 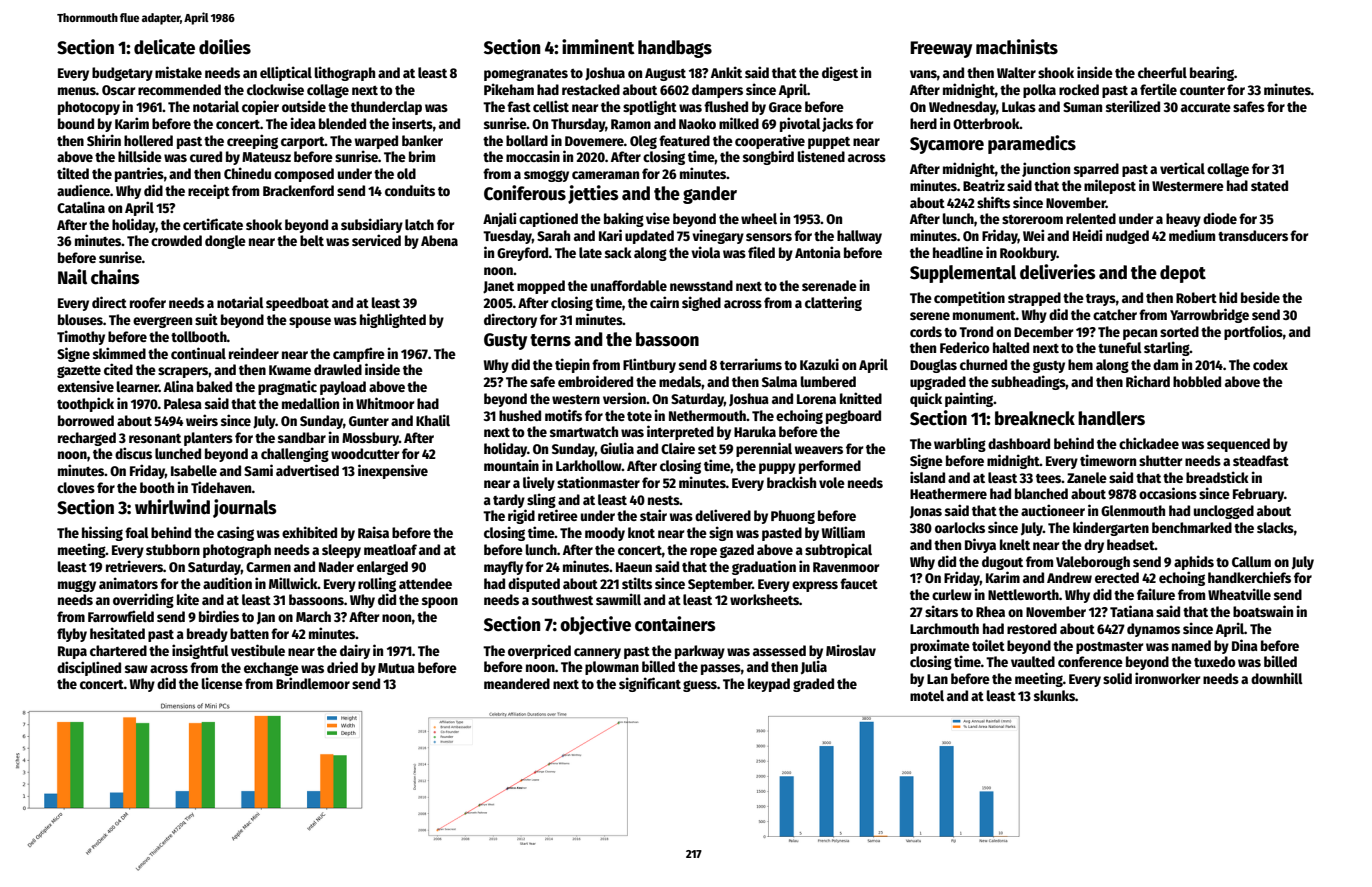 I want to click on Farrowfield, so click(x=121, y=616).
